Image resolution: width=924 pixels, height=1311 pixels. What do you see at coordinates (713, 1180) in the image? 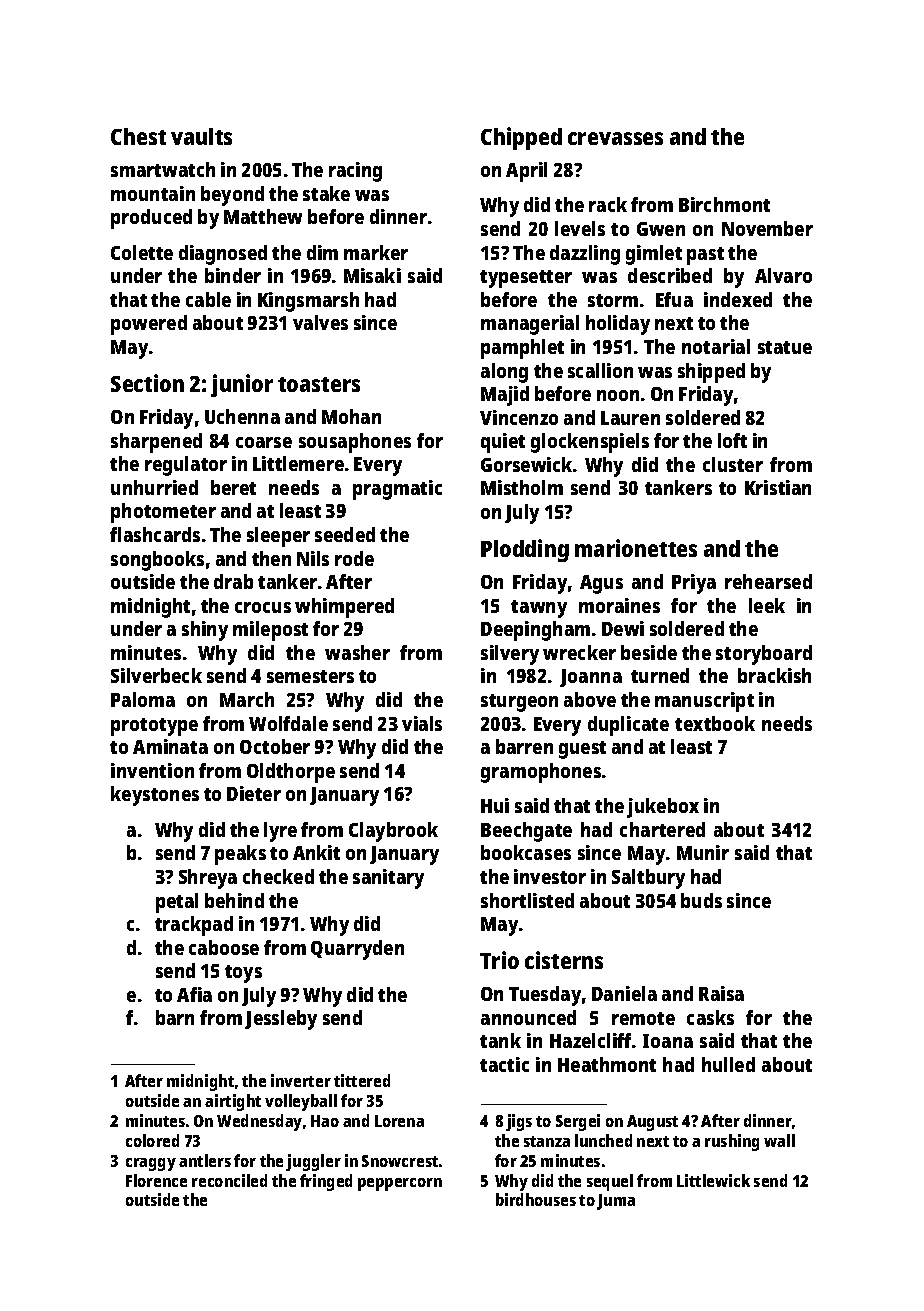
I see `Littlewick` at bounding box center [713, 1180].
